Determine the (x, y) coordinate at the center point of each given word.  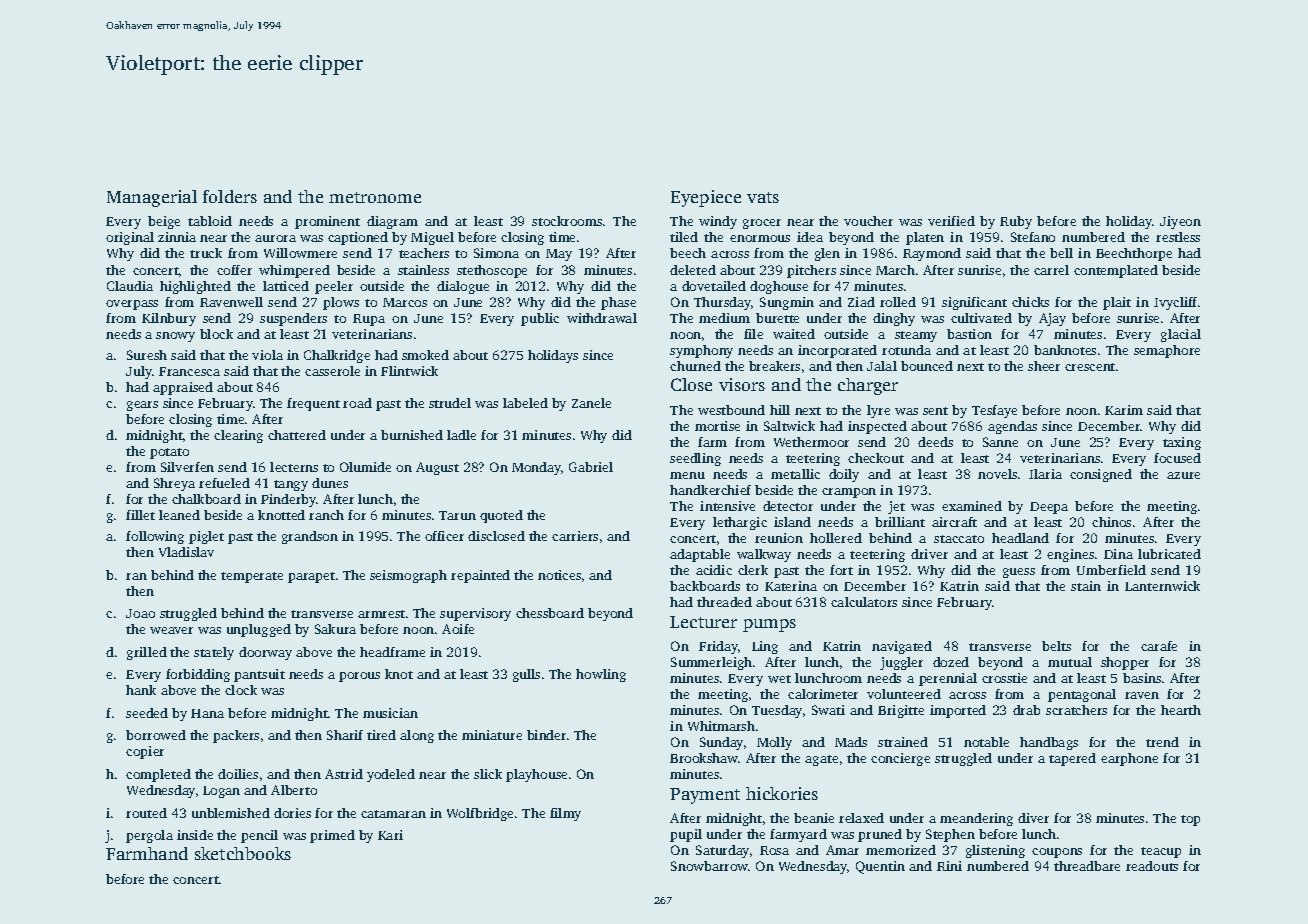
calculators (864, 602)
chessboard (550, 613)
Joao (140, 613)
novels (997, 474)
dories (292, 813)
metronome (375, 197)
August (437, 468)
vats (763, 197)
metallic (795, 474)
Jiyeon (1180, 222)
